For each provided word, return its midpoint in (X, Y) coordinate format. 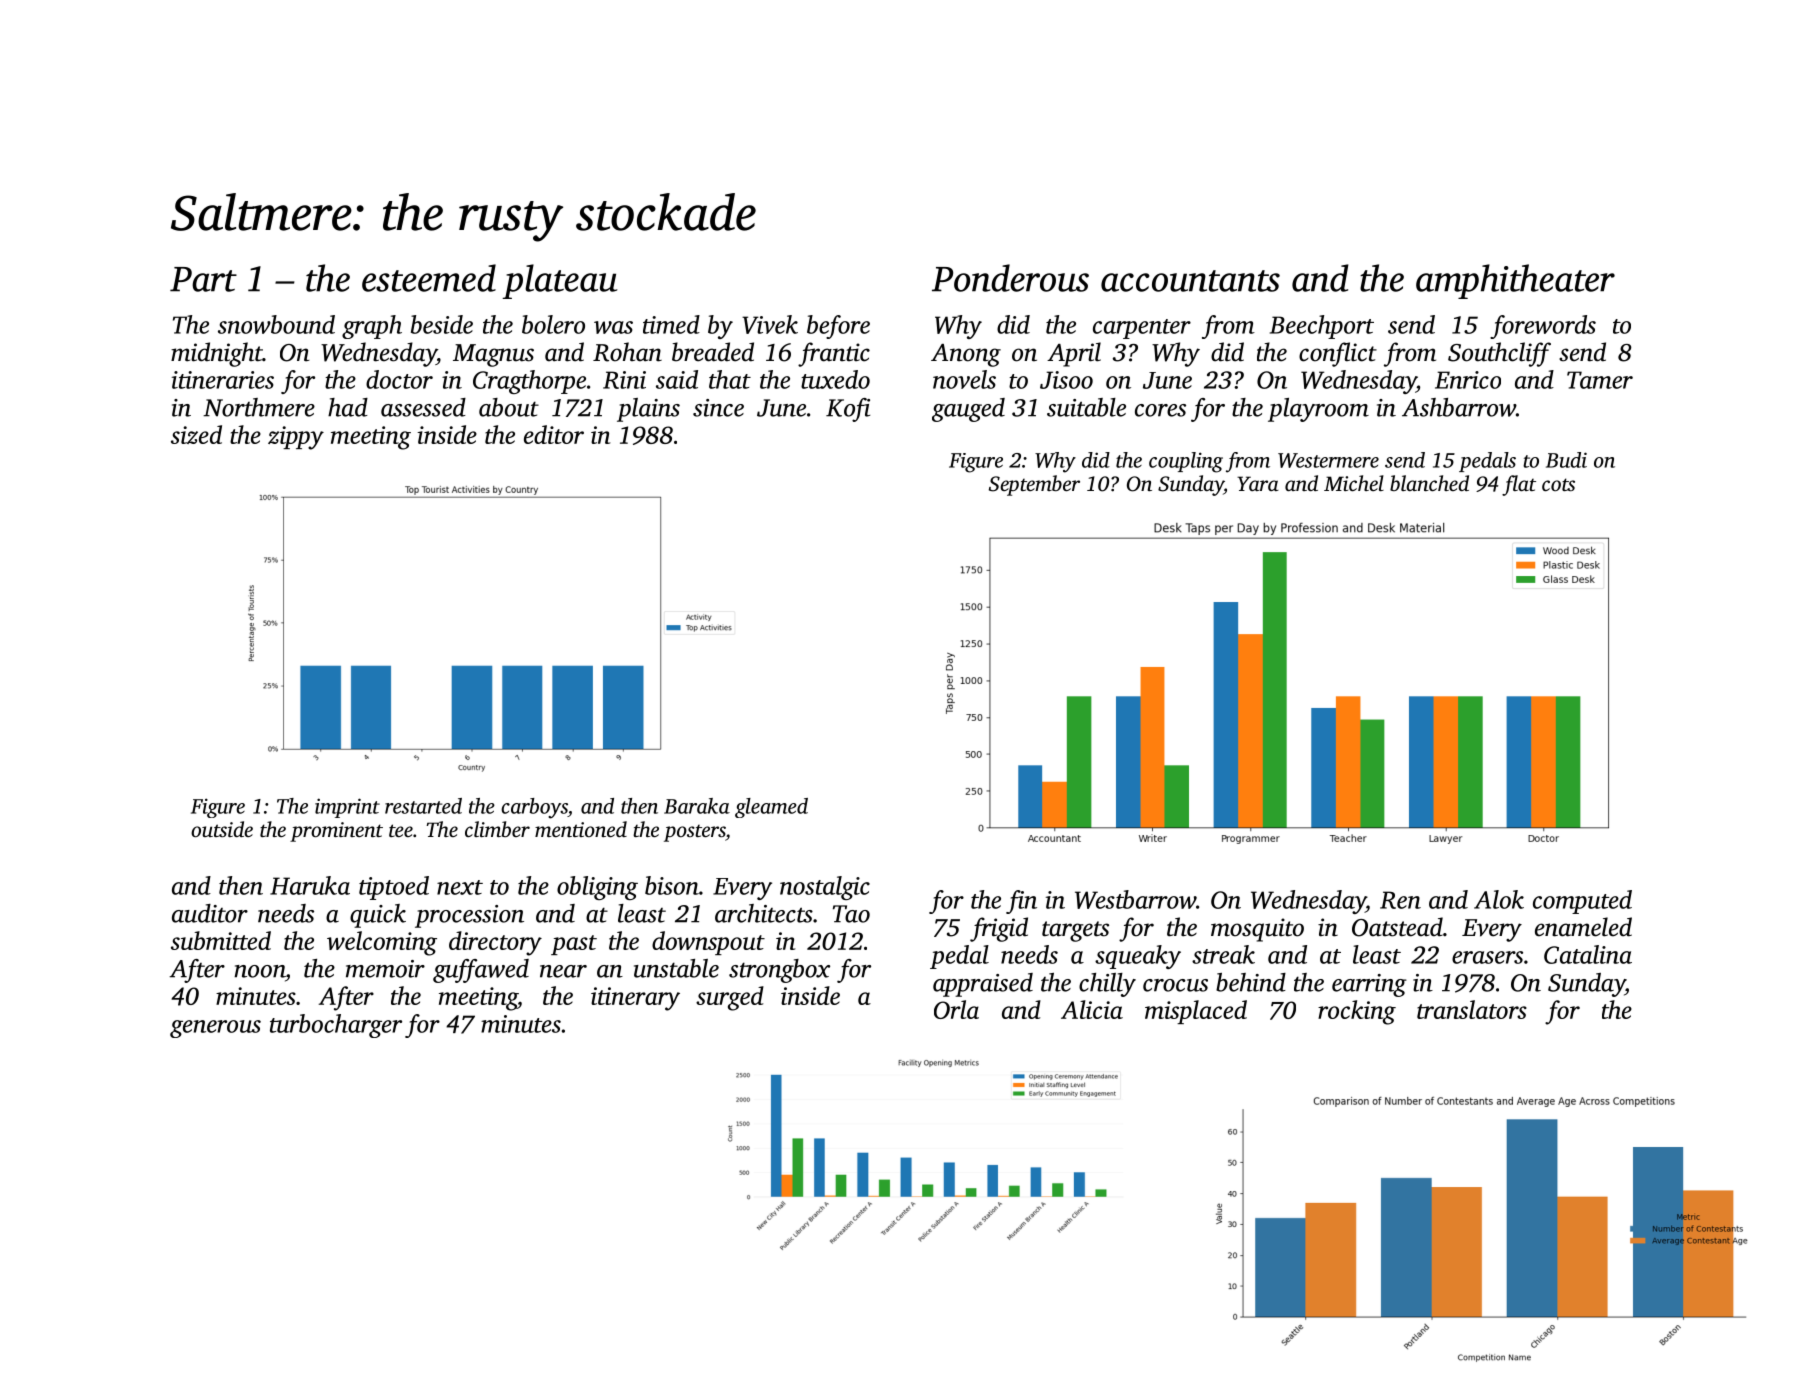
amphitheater (1515, 281)
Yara (1258, 483)
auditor (210, 913)
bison (672, 885)
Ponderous (1010, 278)
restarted (423, 806)
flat (1519, 485)
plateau (559, 281)
